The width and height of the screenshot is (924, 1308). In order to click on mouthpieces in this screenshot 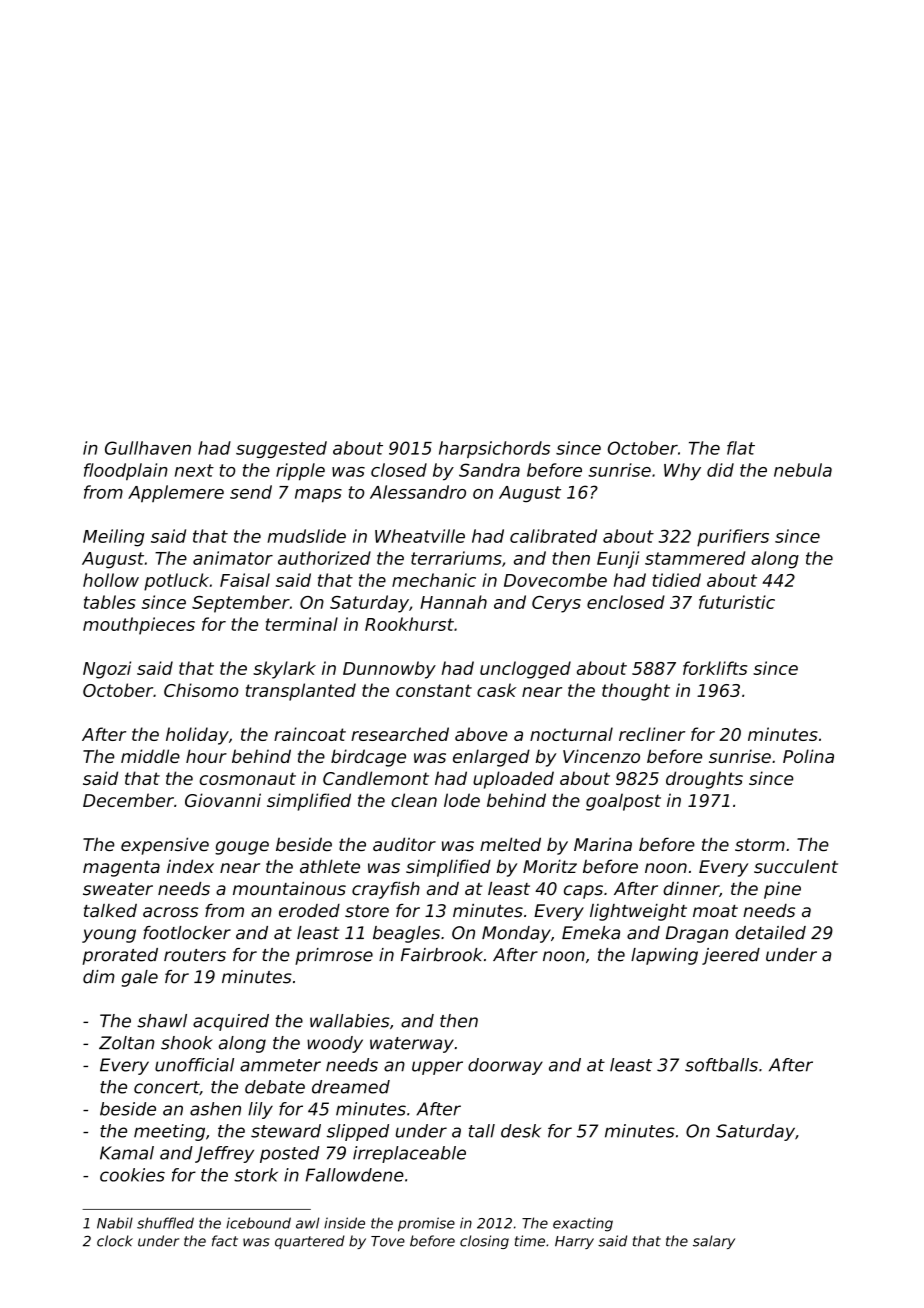, I will do `click(139, 626)`.
